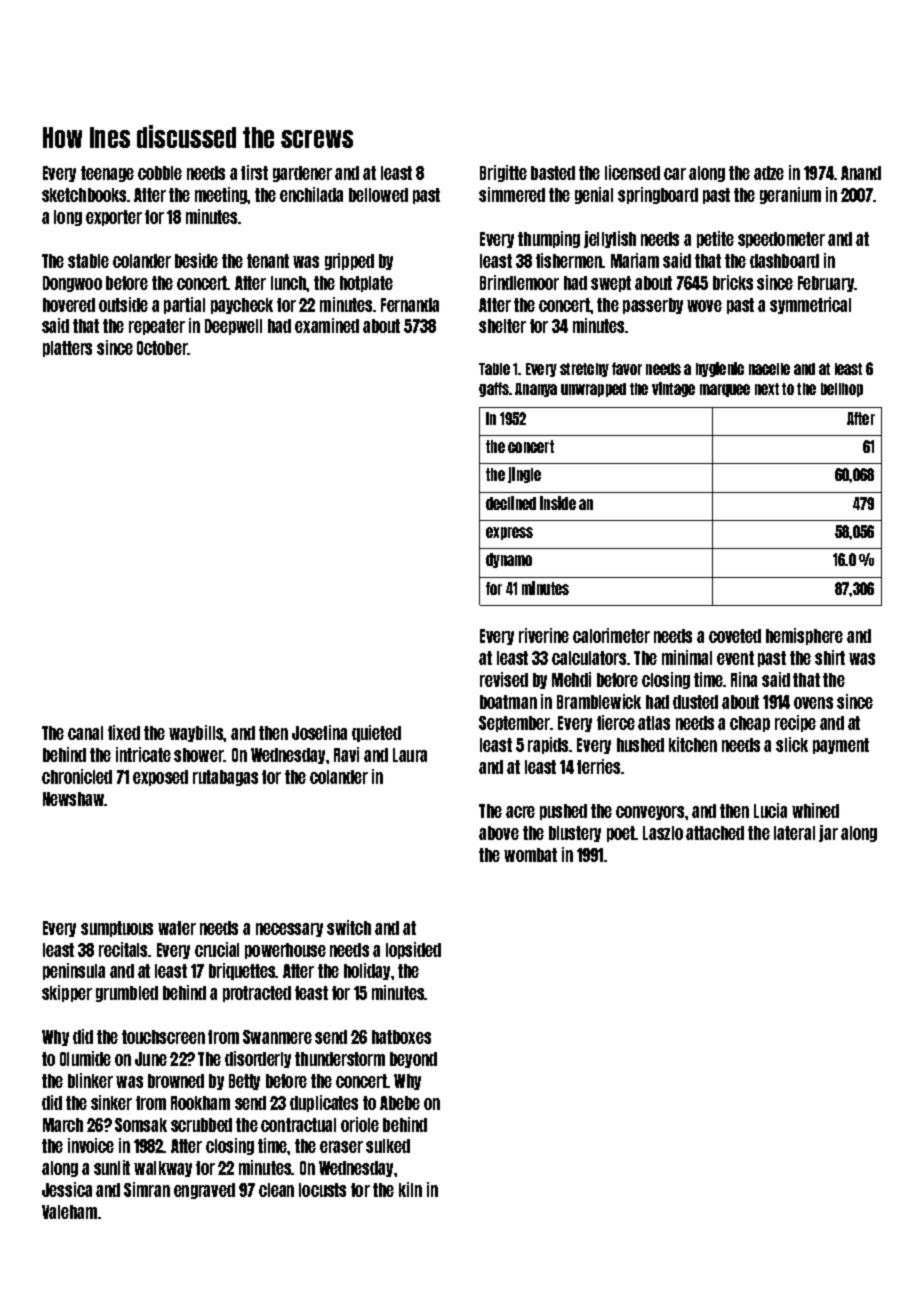 This screenshot has height=1308, width=924. I want to click on lateral, so click(794, 833).
